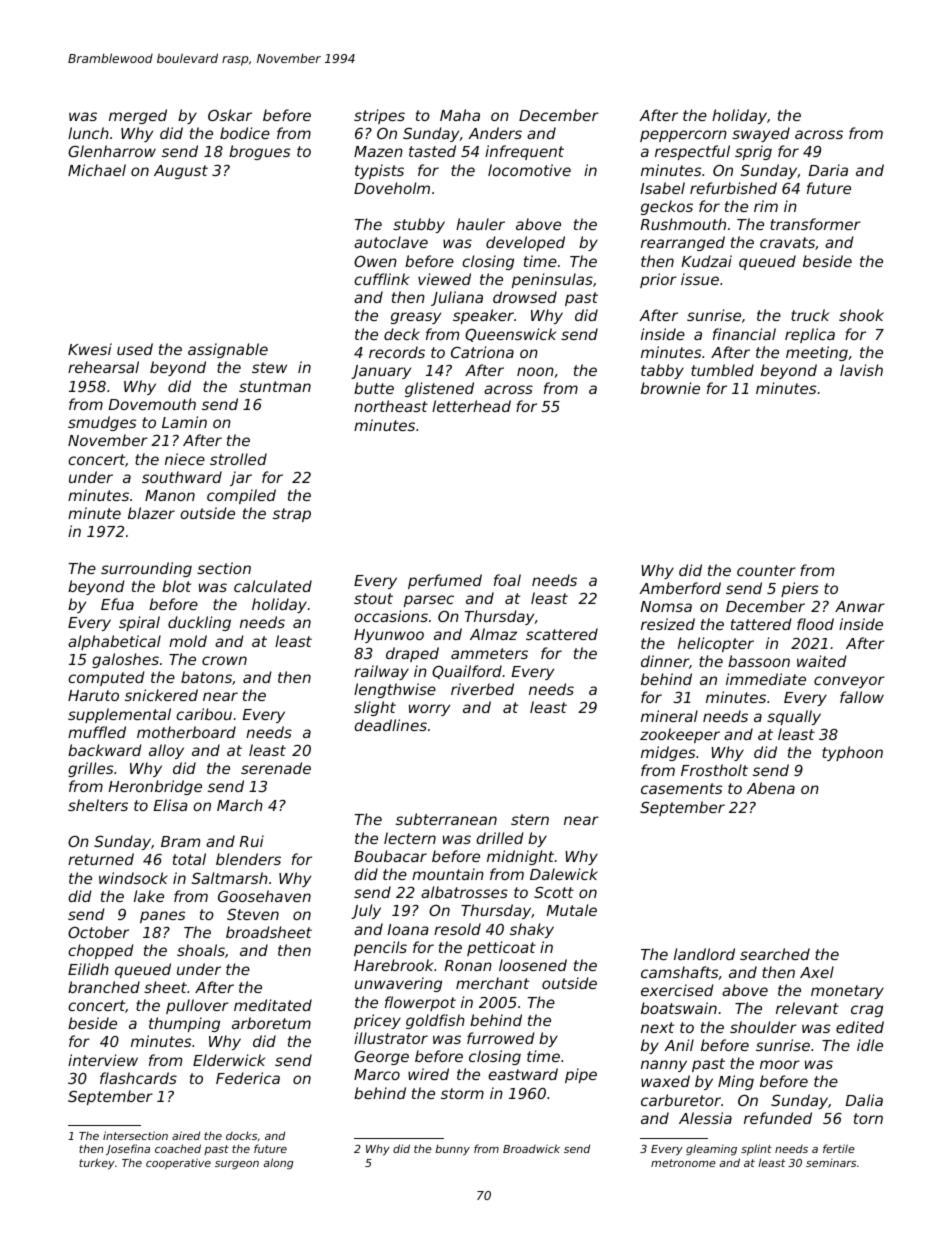 The width and height of the document is (952, 1233). I want to click on midnight, so click(521, 857).
